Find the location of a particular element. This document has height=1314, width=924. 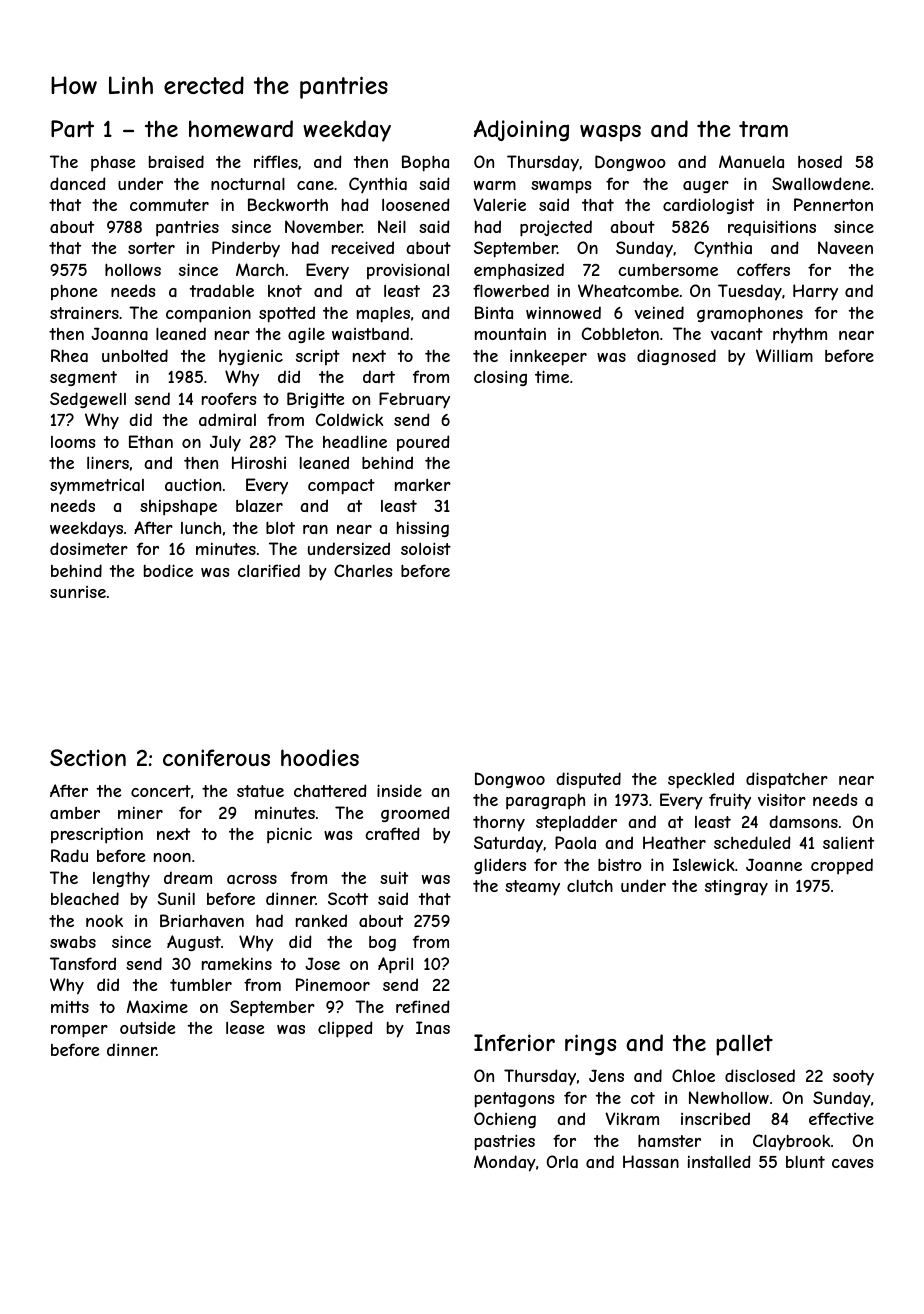

sooty is located at coordinates (853, 1077).
